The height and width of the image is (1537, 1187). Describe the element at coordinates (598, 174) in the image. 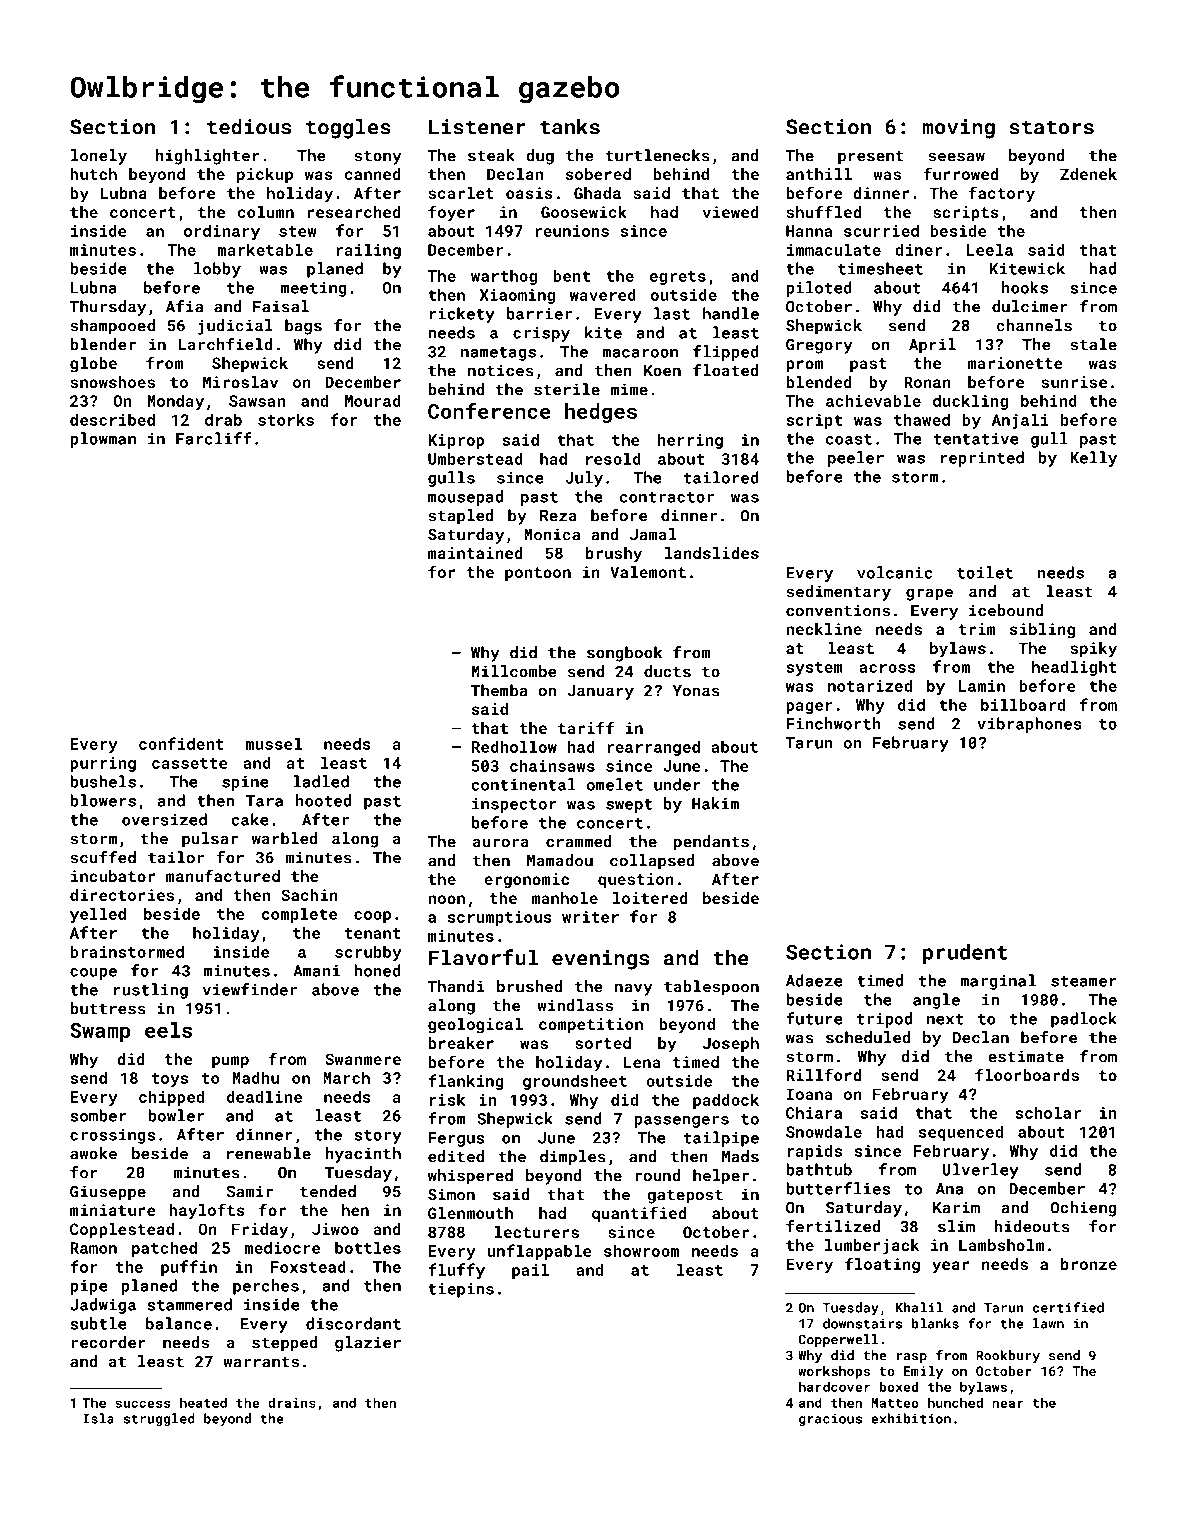

I see `sobered` at that location.
